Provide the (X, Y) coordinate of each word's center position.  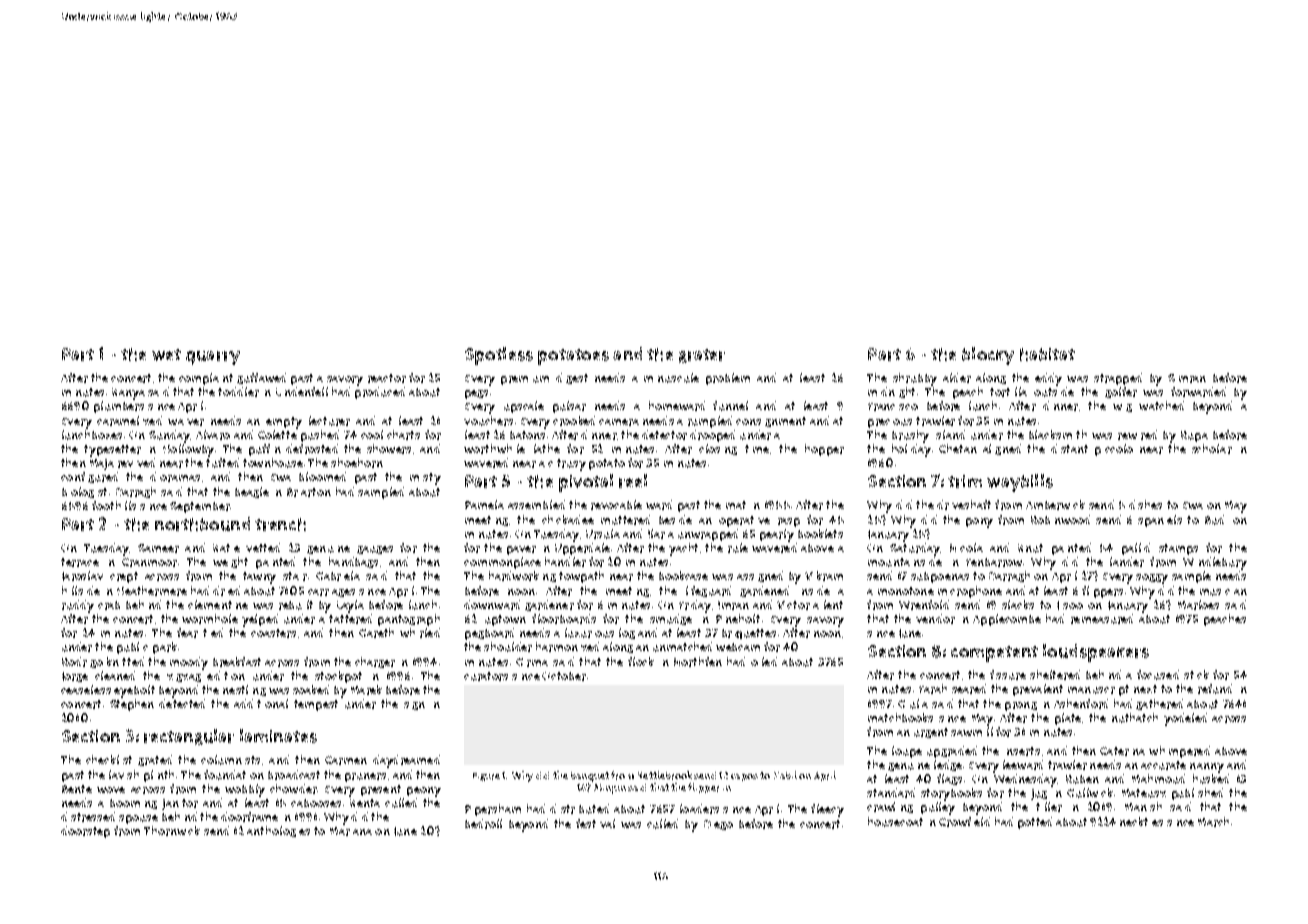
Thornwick (172, 831)
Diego (718, 825)
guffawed (261, 378)
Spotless (499, 356)
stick (1196, 674)
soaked (311, 689)
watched (1161, 405)
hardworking (522, 576)
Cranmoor (149, 562)
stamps (1178, 549)
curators (486, 676)
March (1213, 822)
